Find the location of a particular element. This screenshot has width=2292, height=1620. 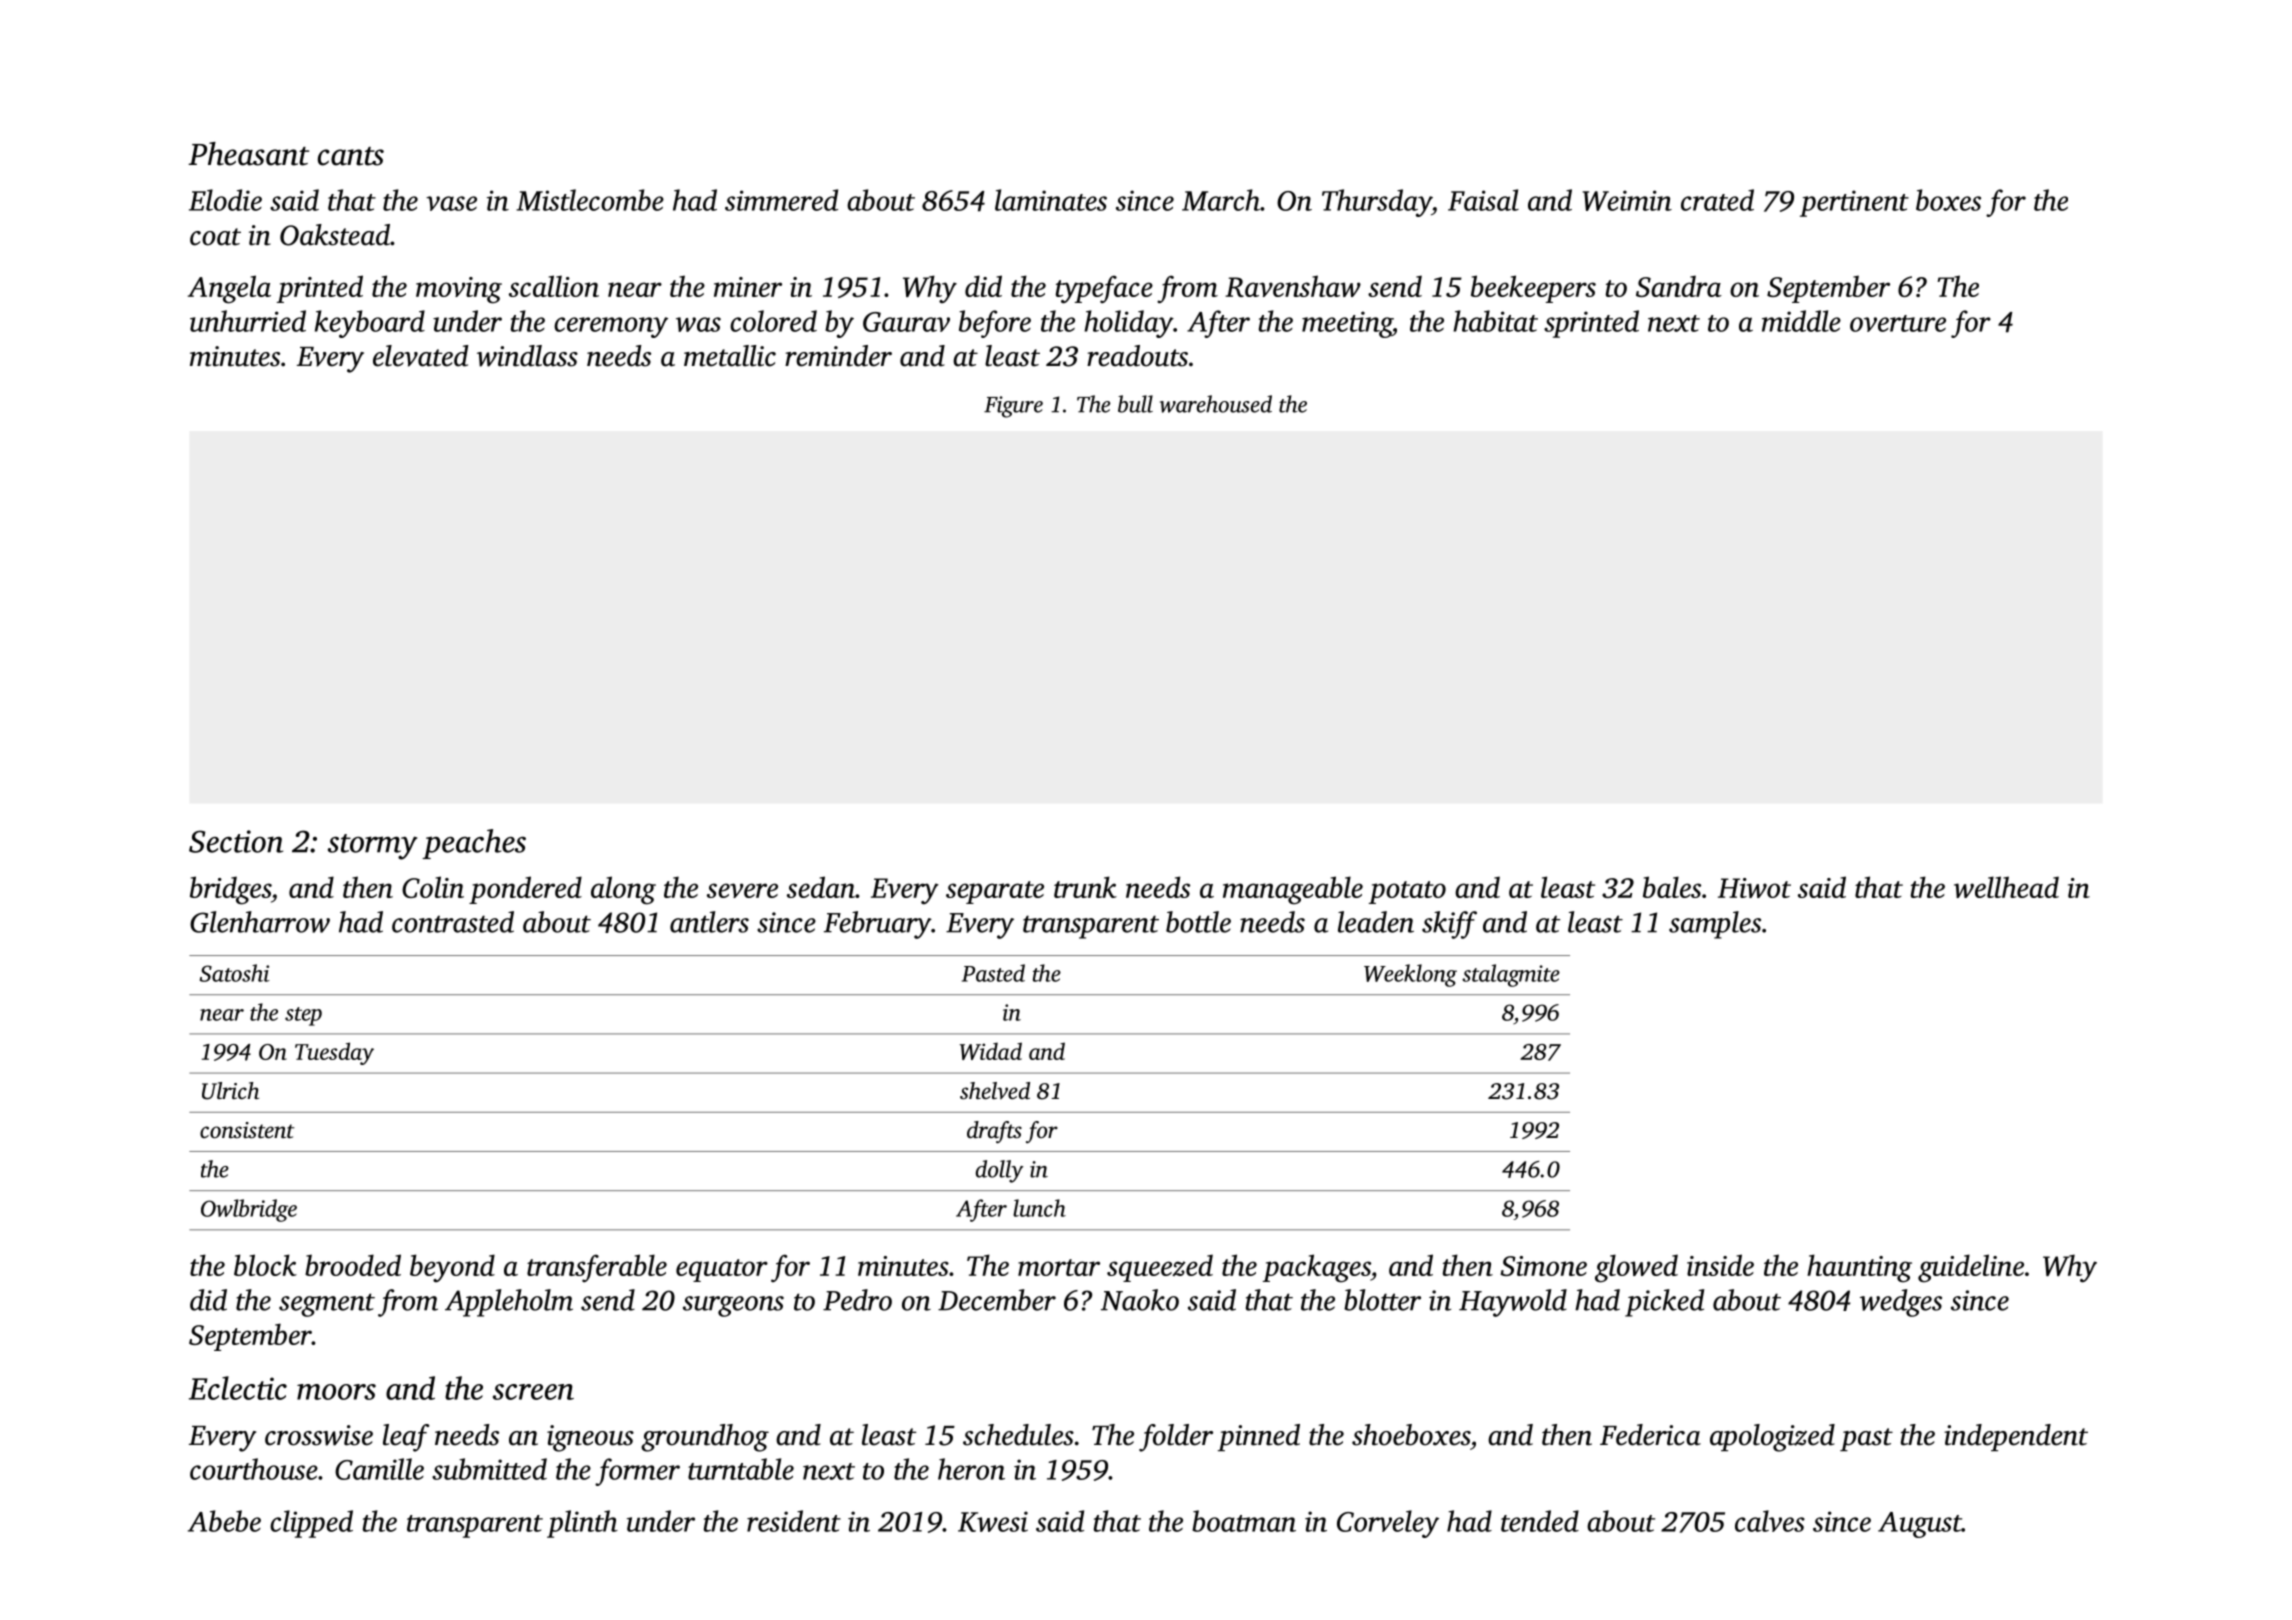

manageable is located at coordinates (1293, 890).
